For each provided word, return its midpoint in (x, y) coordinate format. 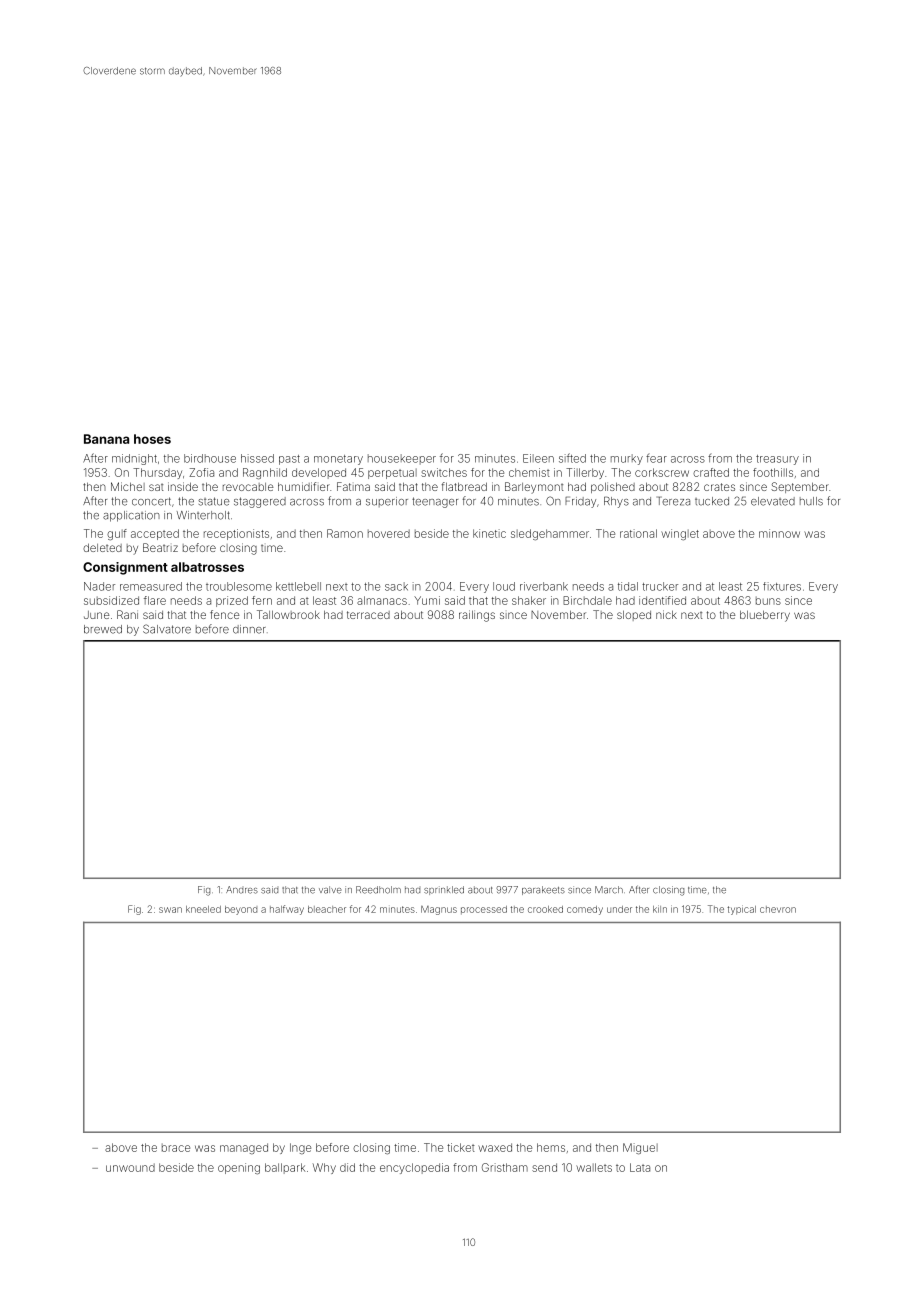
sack (396, 586)
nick (666, 614)
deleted (102, 547)
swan (170, 910)
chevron (778, 909)
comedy (585, 910)
